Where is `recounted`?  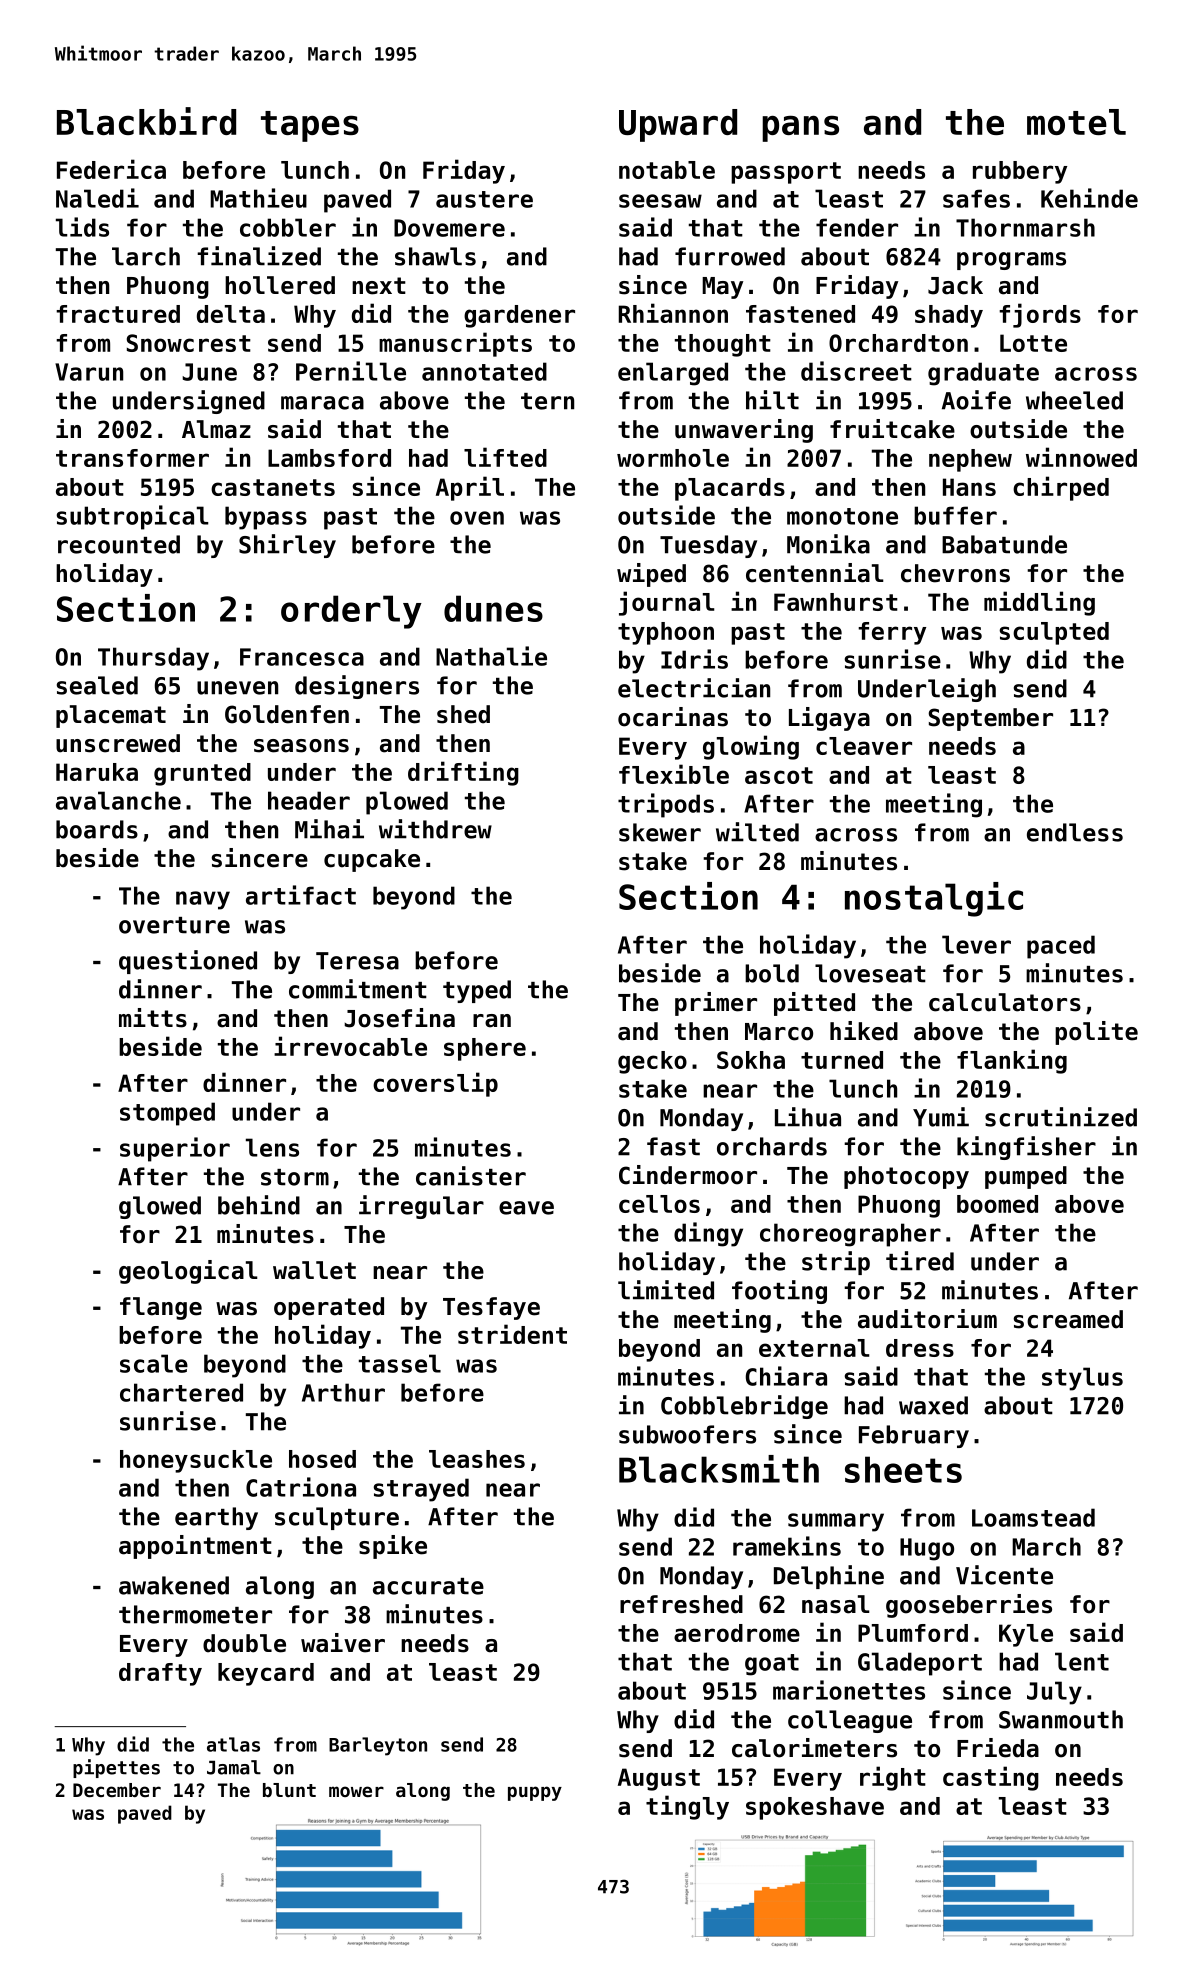 recounted is located at coordinates (119, 544).
